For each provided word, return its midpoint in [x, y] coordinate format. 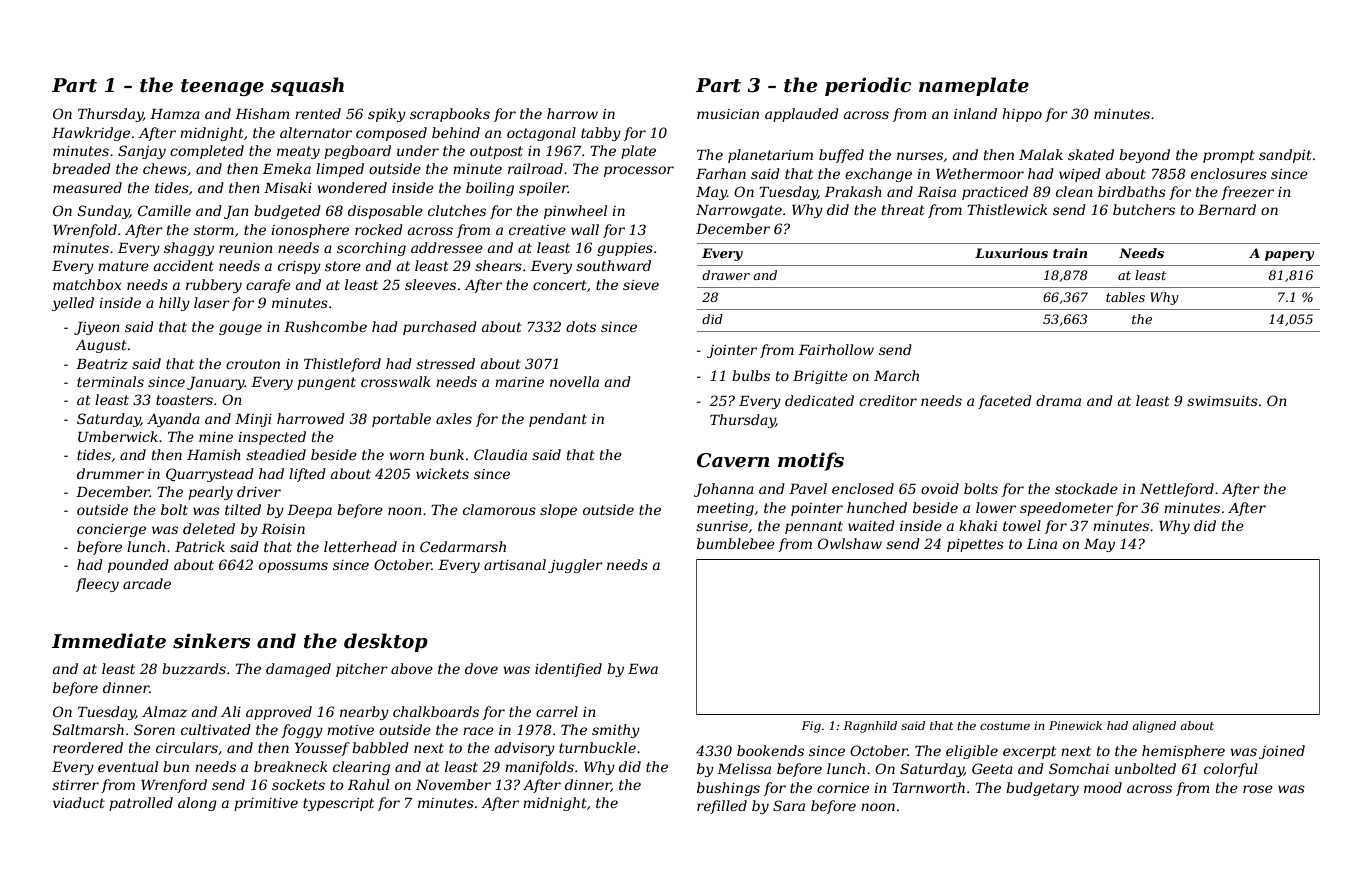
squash [307, 86]
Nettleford [1177, 490]
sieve [641, 285]
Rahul [368, 784]
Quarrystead [210, 475]
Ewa [643, 669]
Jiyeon [97, 328]
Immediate [109, 641]
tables [1125, 297]
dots [581, 326]
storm [214, 230]
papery [1289, 256]
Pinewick [1075, 725]
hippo [1022, 115]
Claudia [500, 454]
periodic [868, 86]
